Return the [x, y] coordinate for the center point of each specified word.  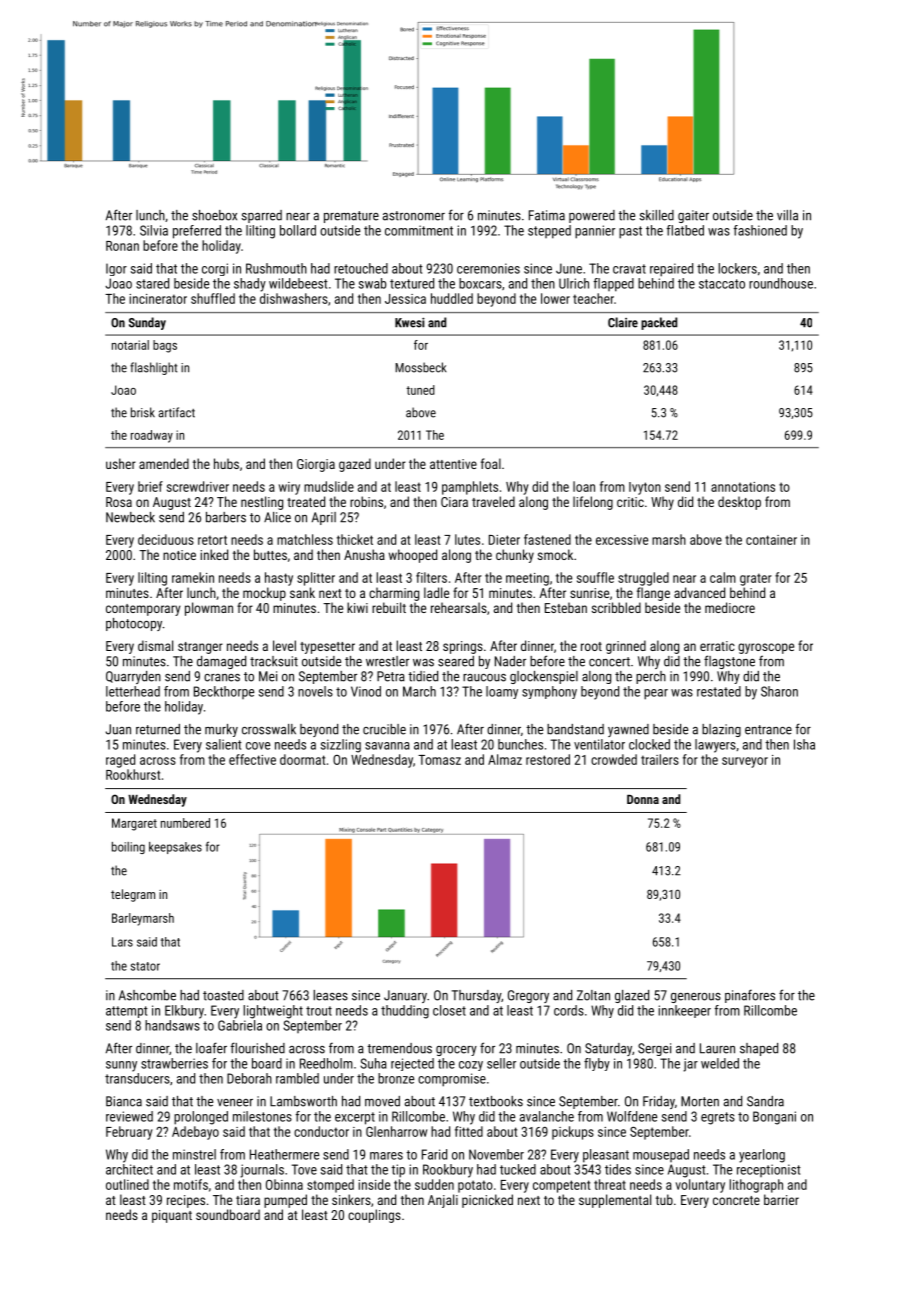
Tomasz [439, 760]
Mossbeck [421, 367]
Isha [804, 744]
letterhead [133, 691]
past [630, 232]
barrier [781, 1199]
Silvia [154, 230]
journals [262, 1171]
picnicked [487, 1201]
